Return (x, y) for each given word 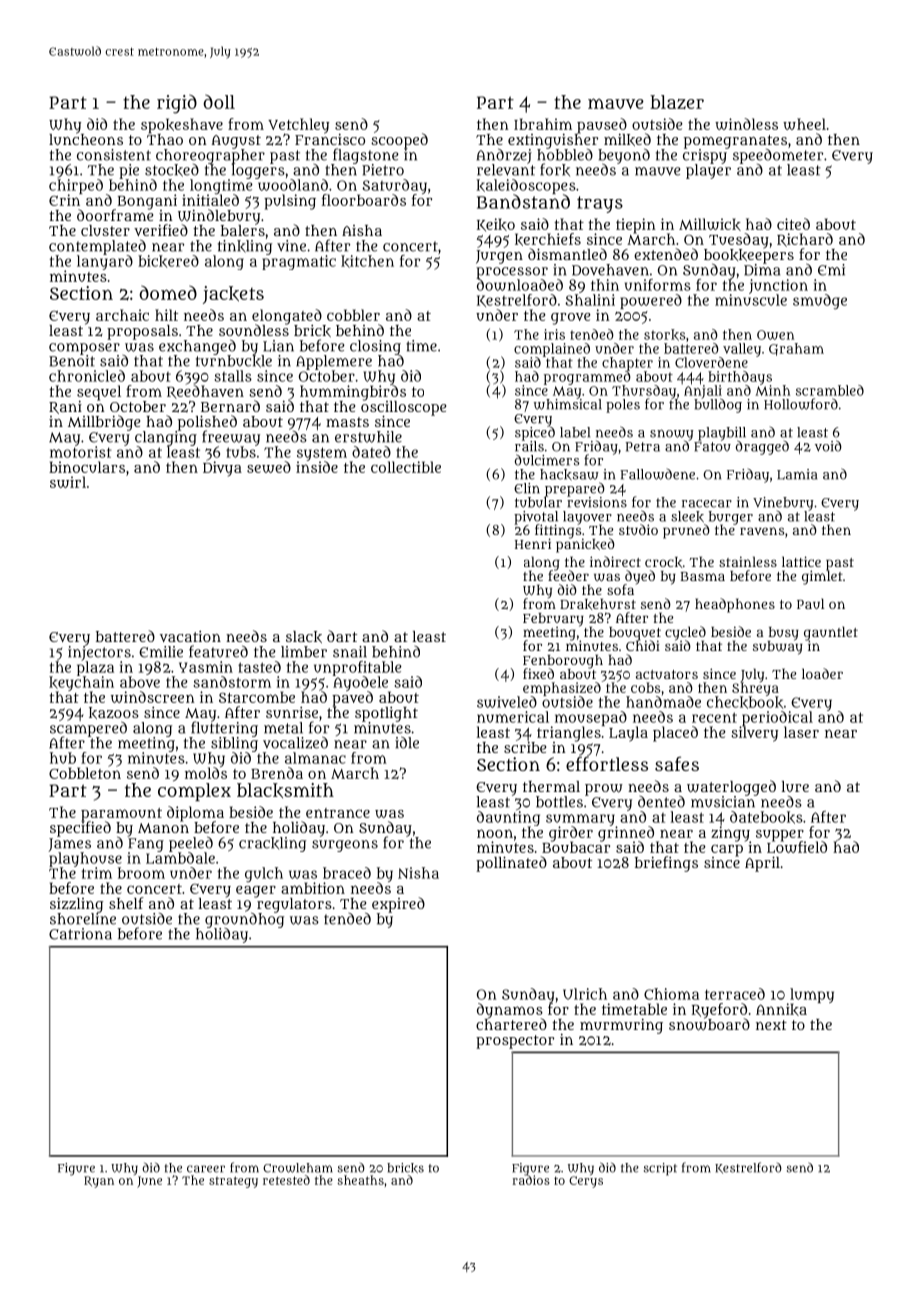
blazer (677, 102)
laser (801, 732)
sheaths (360, 1180)
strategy (233, 1182)
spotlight (386, 714)
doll (219, 101)
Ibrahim (543, 124)
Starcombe (257, 697)
